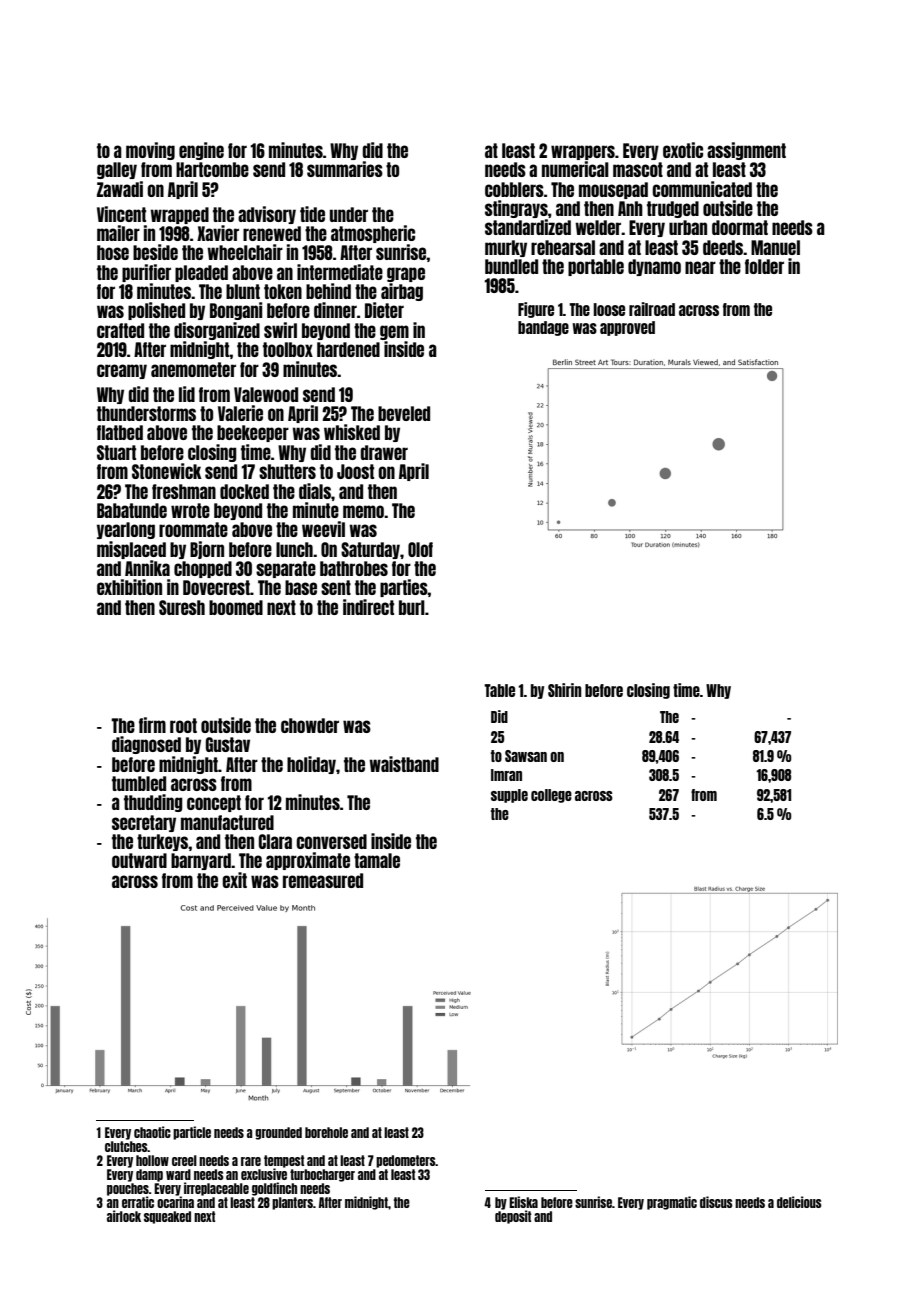 The width and height of the screenshot is (924, 1314). What do you see at coordinates (746, 151) in the screenshot?
I see `assignment` at bounding box center [746, 151].
